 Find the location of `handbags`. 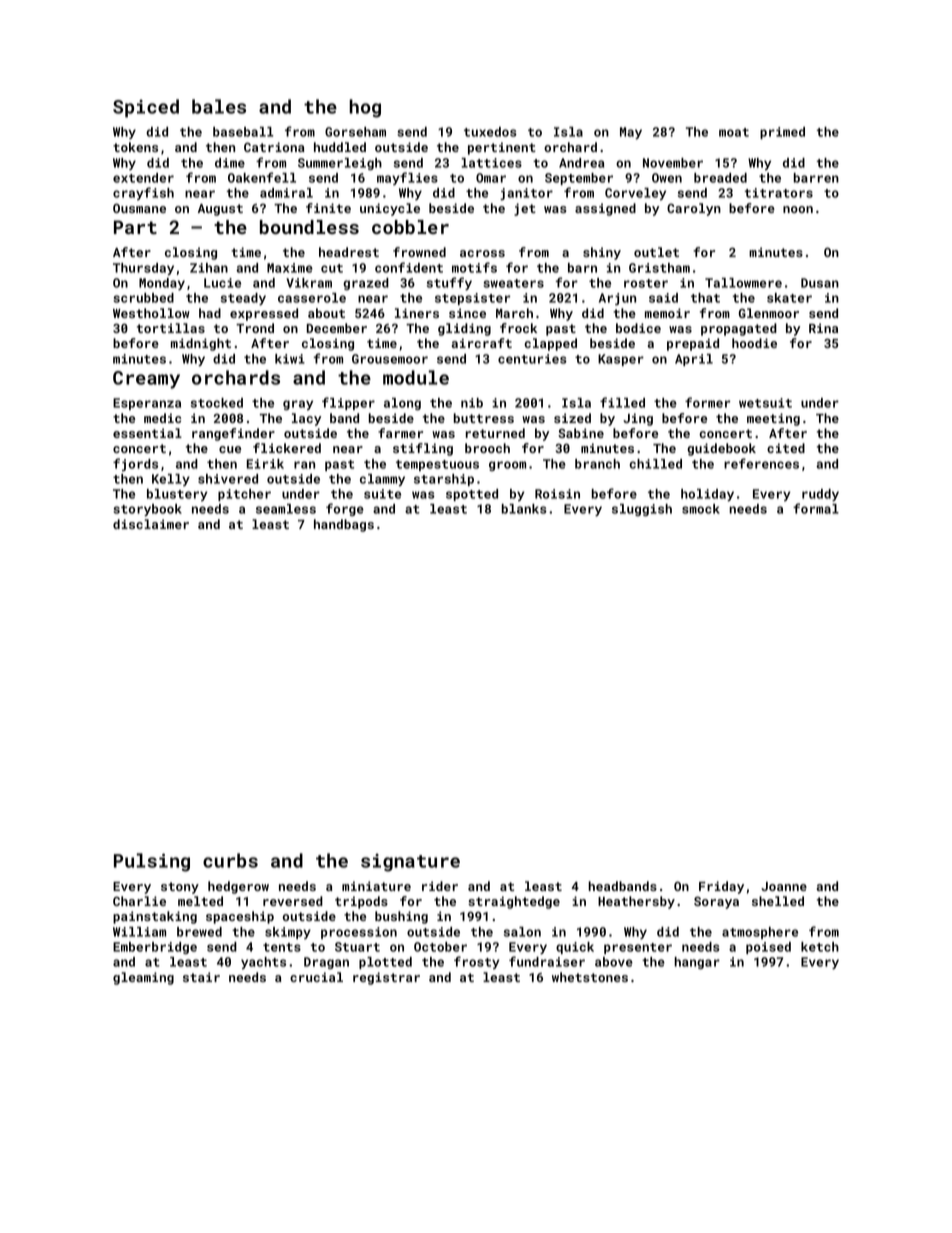

handbags is located at coordinates (344, 525).
